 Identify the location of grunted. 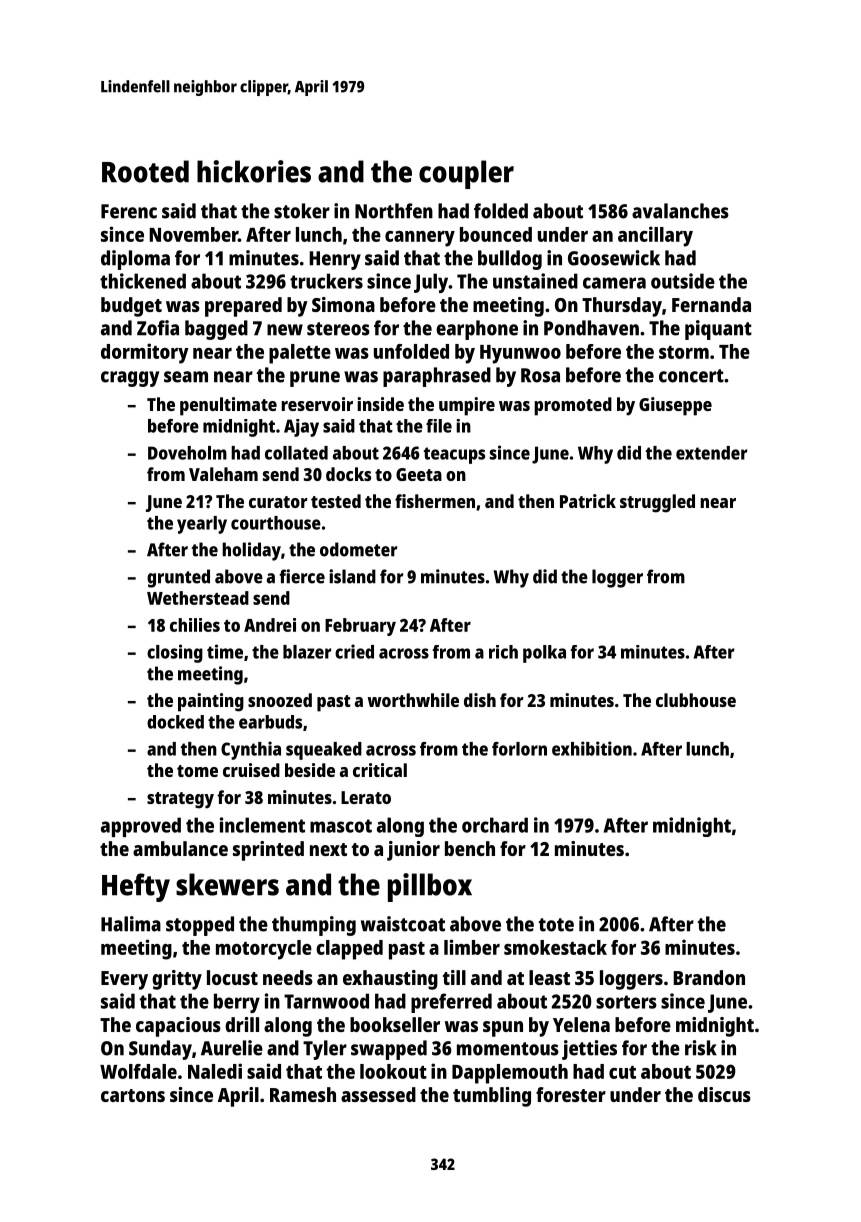
(178, 578).
